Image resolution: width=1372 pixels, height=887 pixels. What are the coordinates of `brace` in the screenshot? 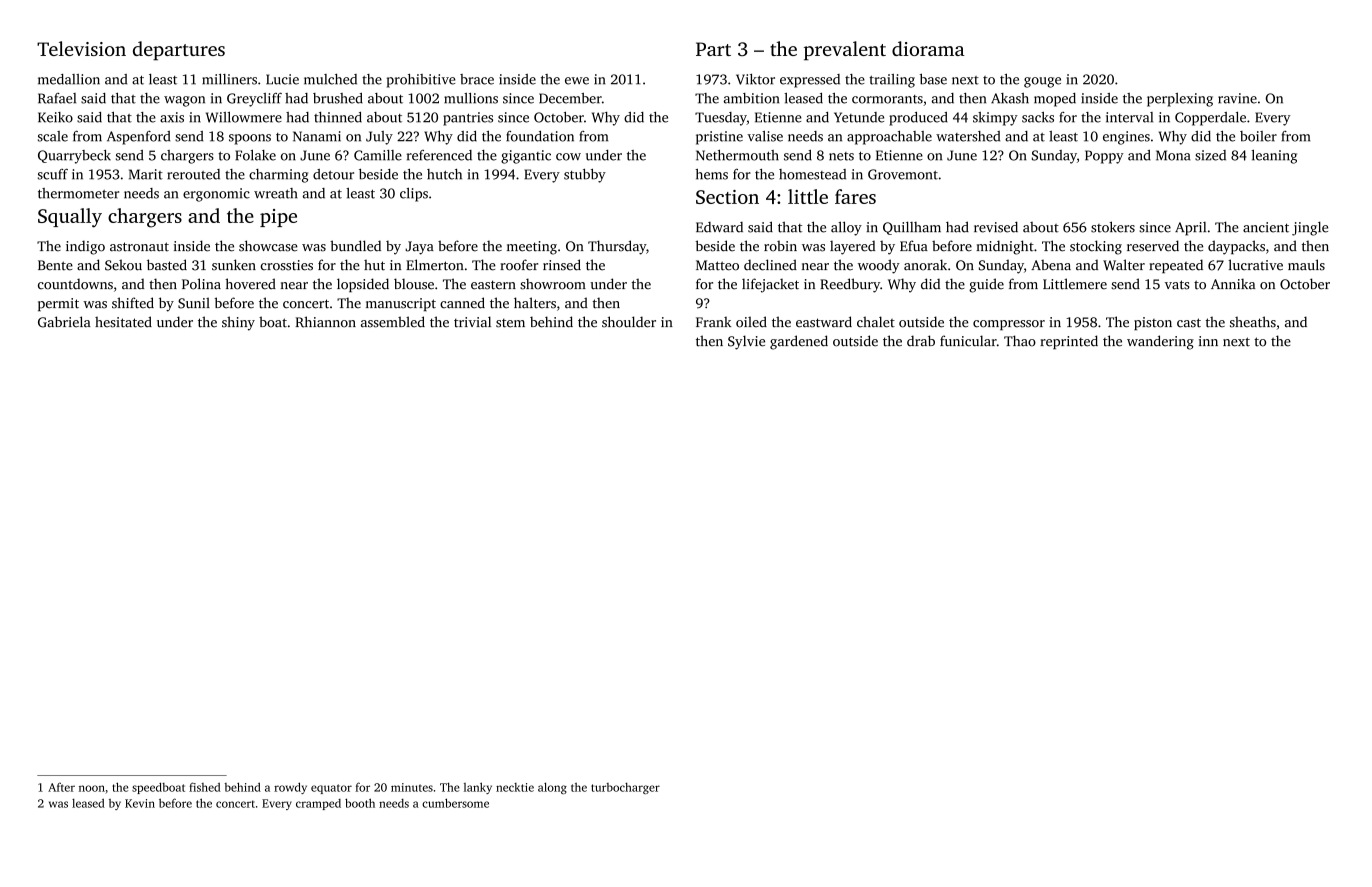 It's located at (477, 79).
